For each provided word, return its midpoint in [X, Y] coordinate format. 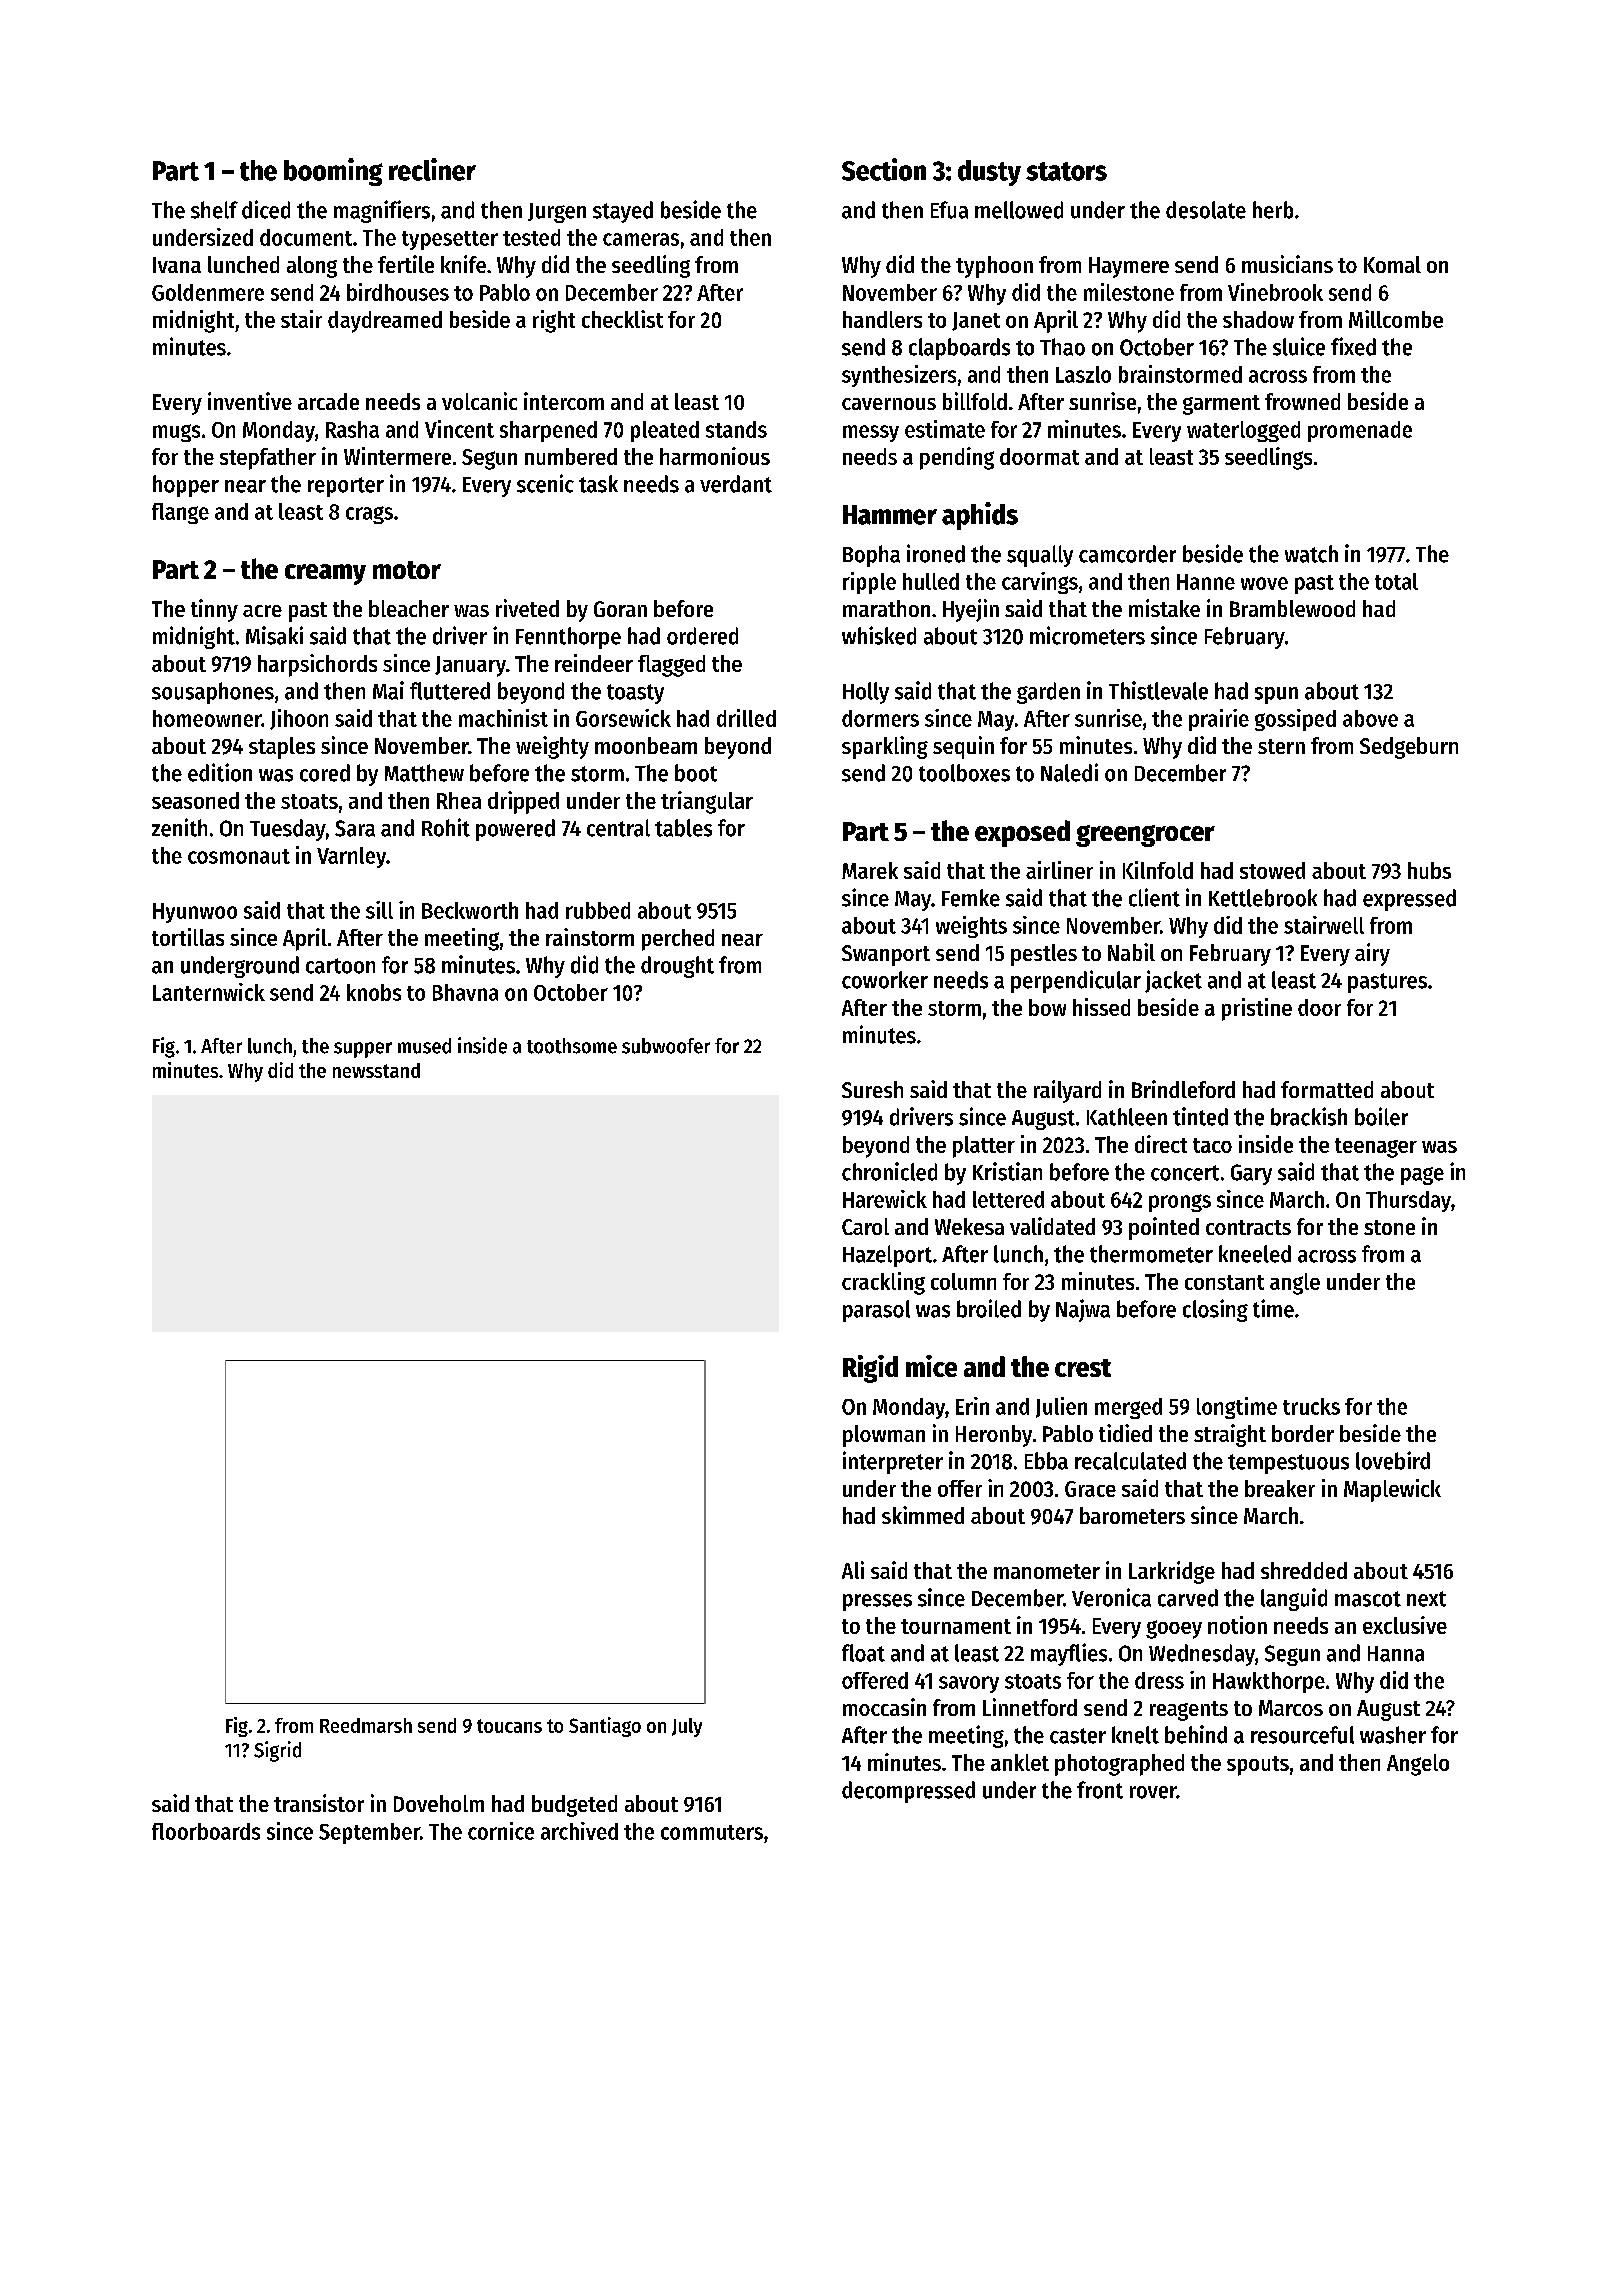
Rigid [870, 1369]
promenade [1360, 431]
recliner [432, 169]
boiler [1381, 1116]
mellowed [1019, 210]
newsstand [376, 1070]
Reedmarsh [366, 1725]
